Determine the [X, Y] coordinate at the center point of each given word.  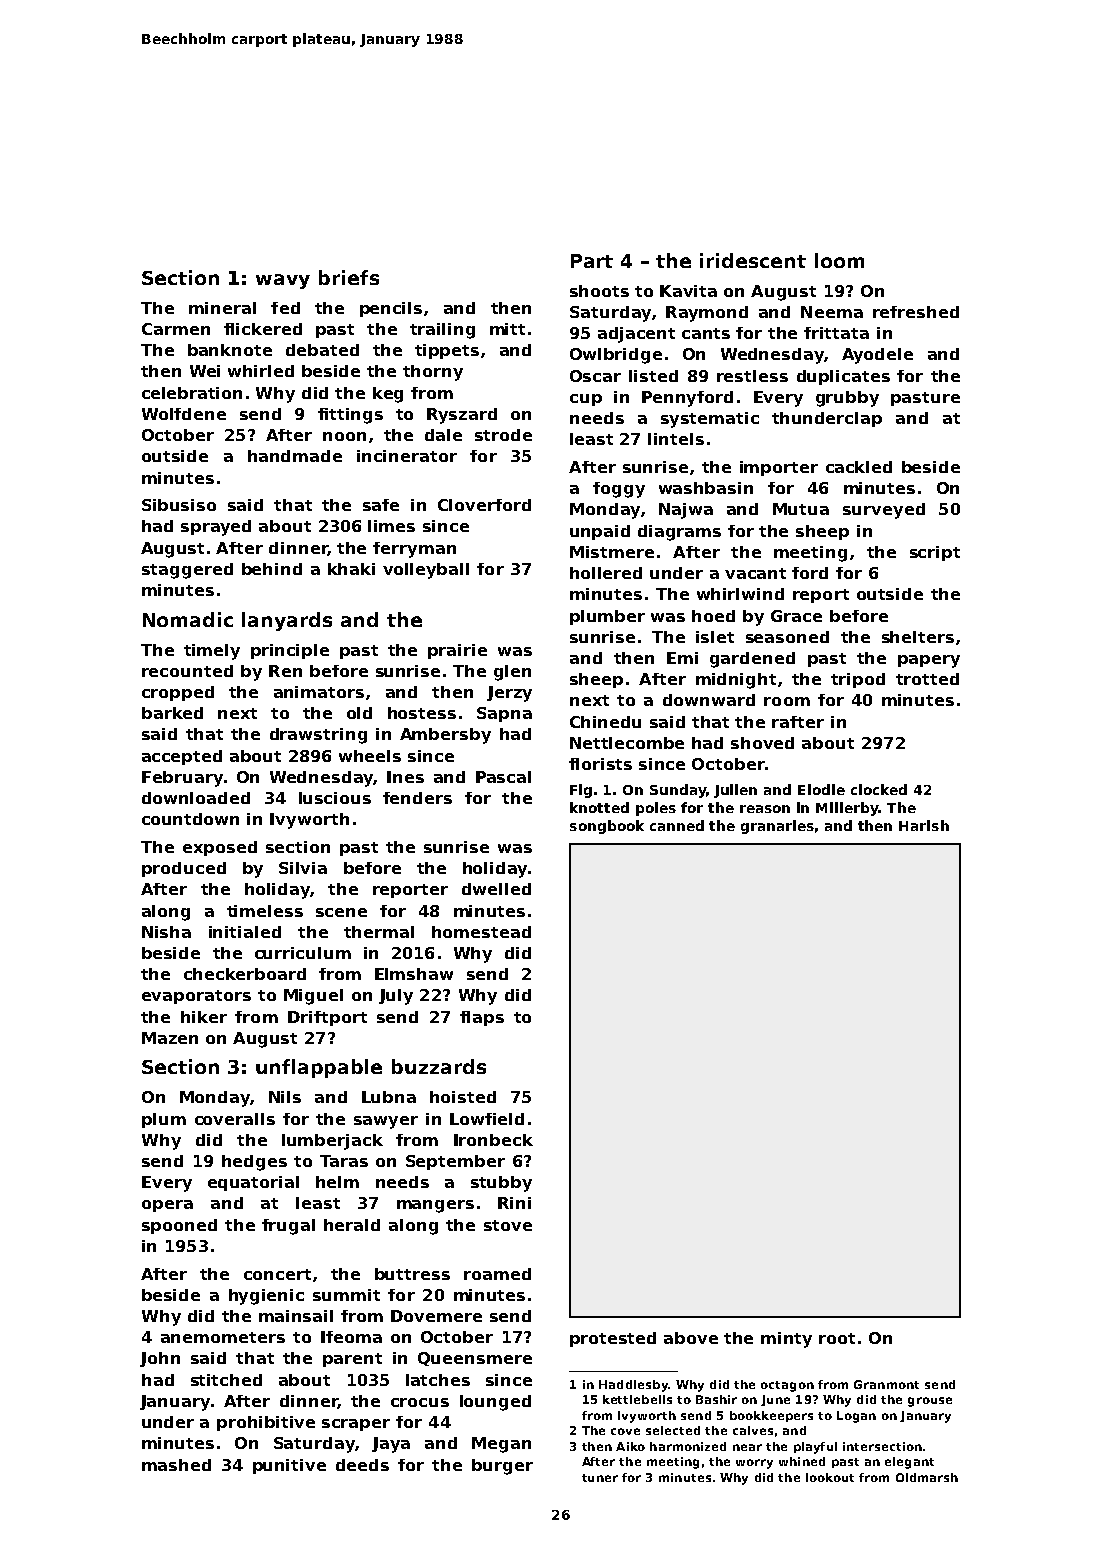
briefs [349, 277]
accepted [182, 757]
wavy [283, 281]
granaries [777, 827]
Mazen [170, 1038]
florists [600, 764]
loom [839, 260]
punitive [289, 1466]
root [837, 1338]
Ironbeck [493, 1140]
